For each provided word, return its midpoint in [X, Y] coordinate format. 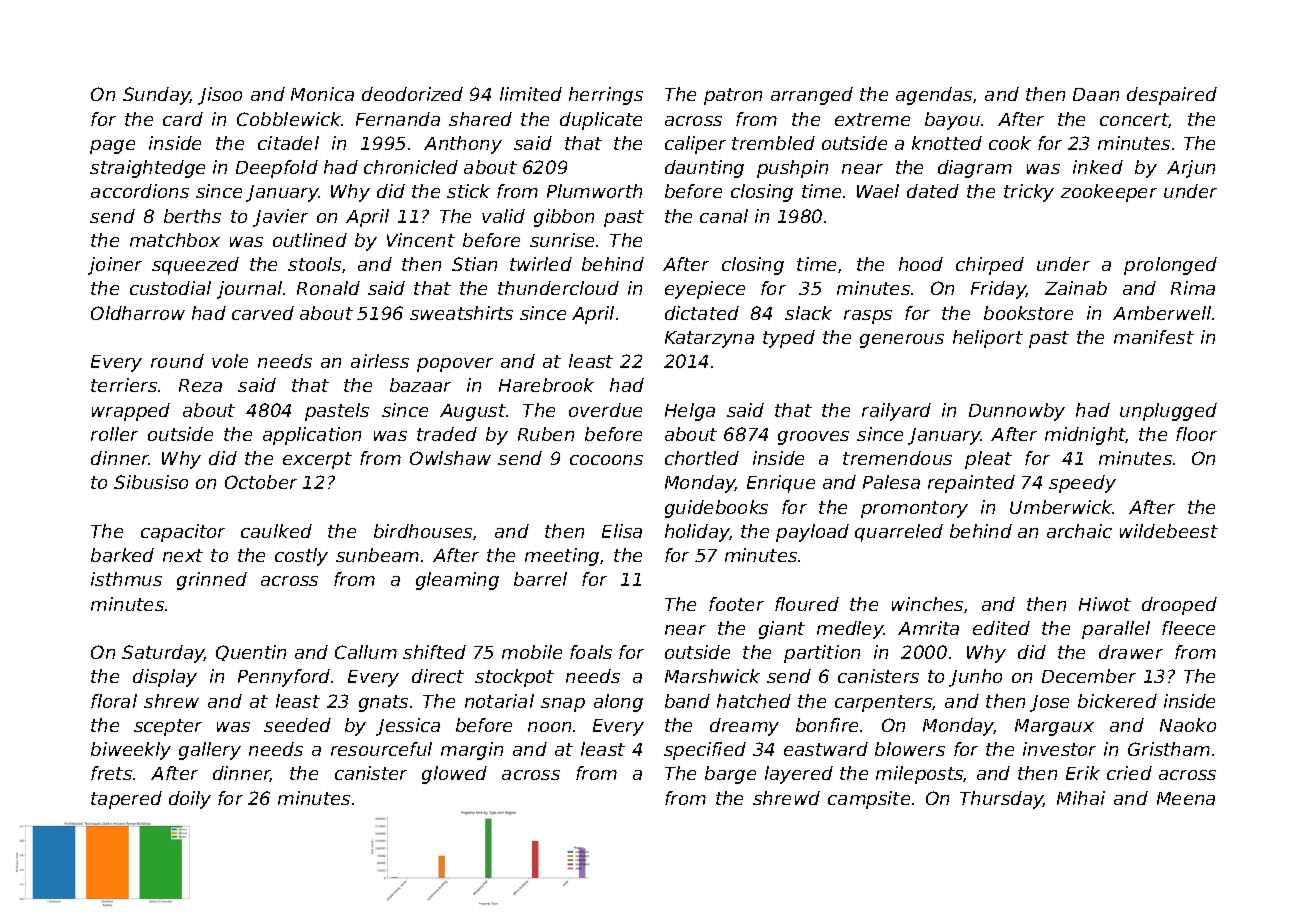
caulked [276, 531]
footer [736, 604]
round [177, 361]
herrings [606, 96]
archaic [1079, 531]
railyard [896, 412]
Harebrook [546, 385]
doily [190, 800]
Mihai [1081, 798]
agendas [934, 96]
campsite [869, 800]
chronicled [411, 167]
